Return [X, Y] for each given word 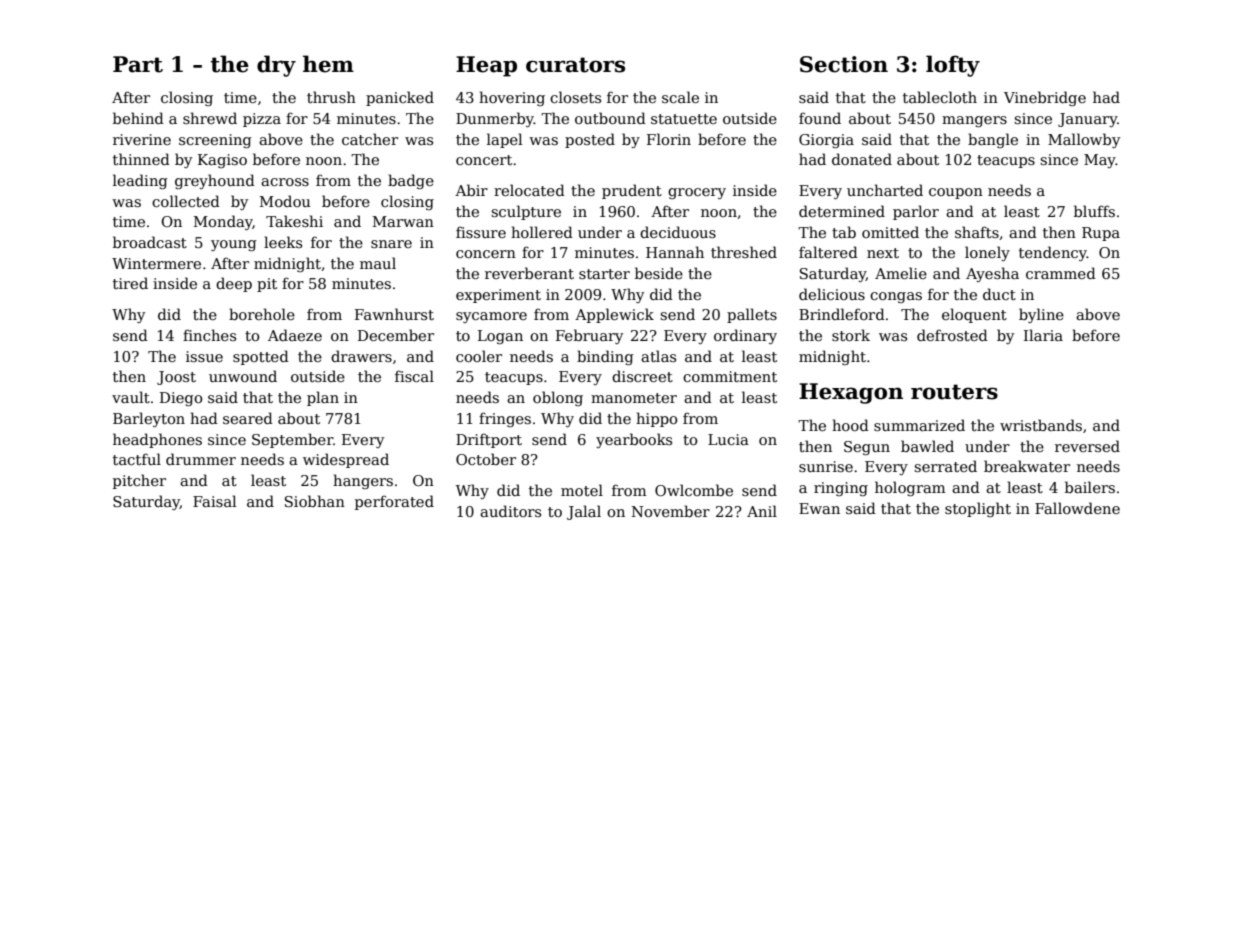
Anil [762, 511]
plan [323, 398]
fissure [481, 232]
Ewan [819, 508]
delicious [832, 294]
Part [138, 64]
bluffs [1094, 211]
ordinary [745, 336]
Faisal [214, 501]
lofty [953, 66]
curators [575, 65]
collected [186, 201]
